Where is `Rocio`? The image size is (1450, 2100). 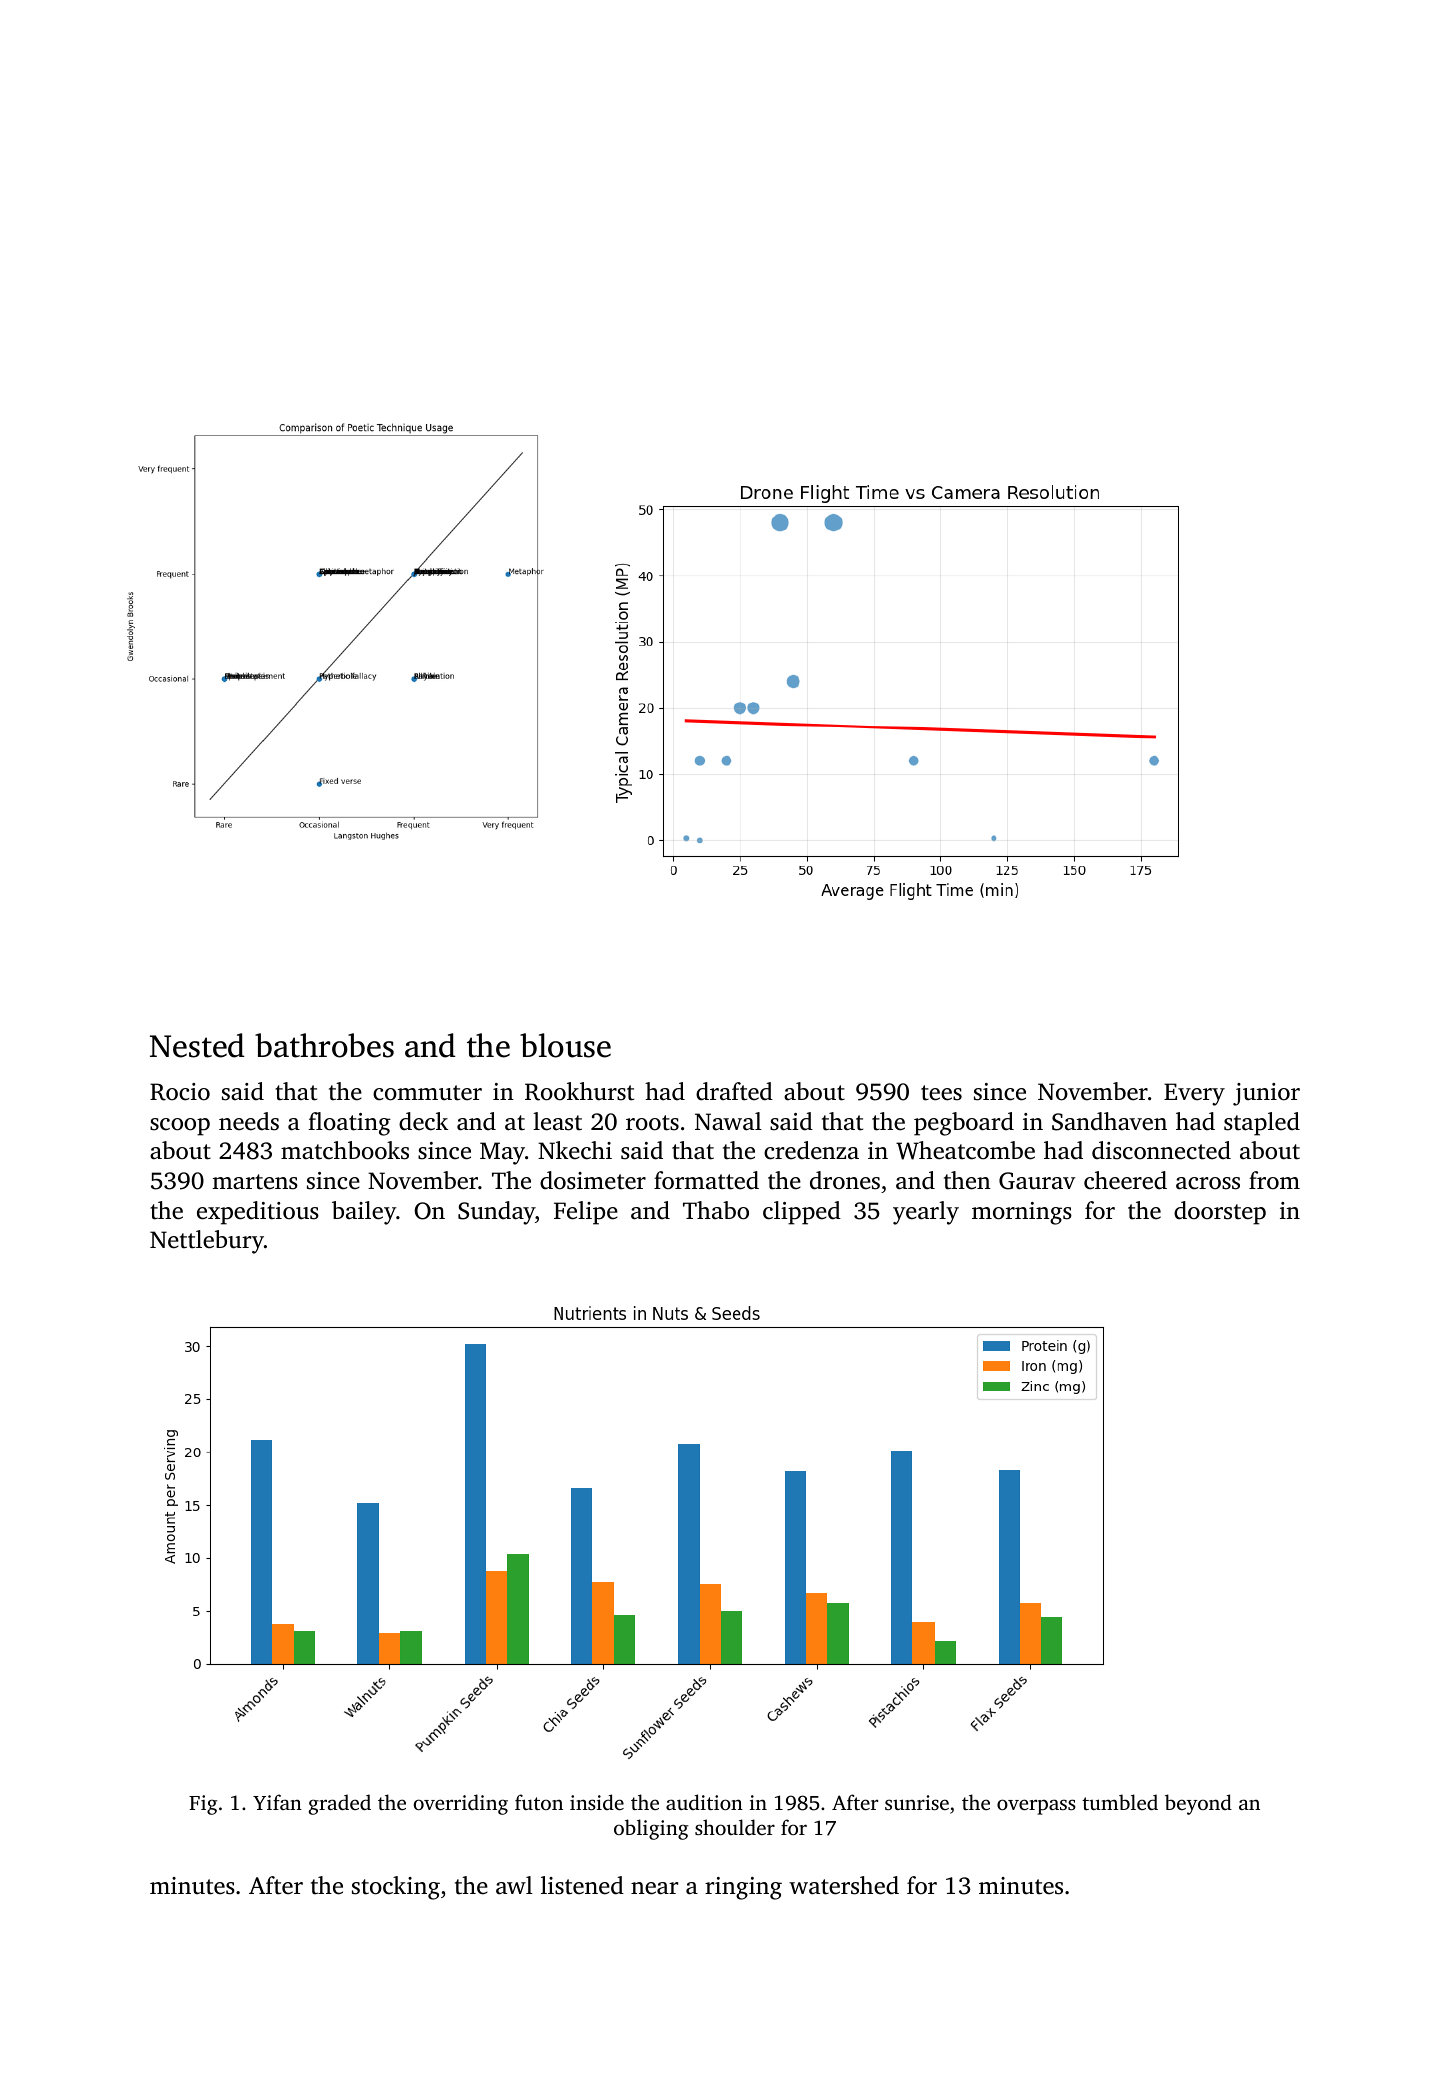 Rocio is located at coordinates (180, 1092).
